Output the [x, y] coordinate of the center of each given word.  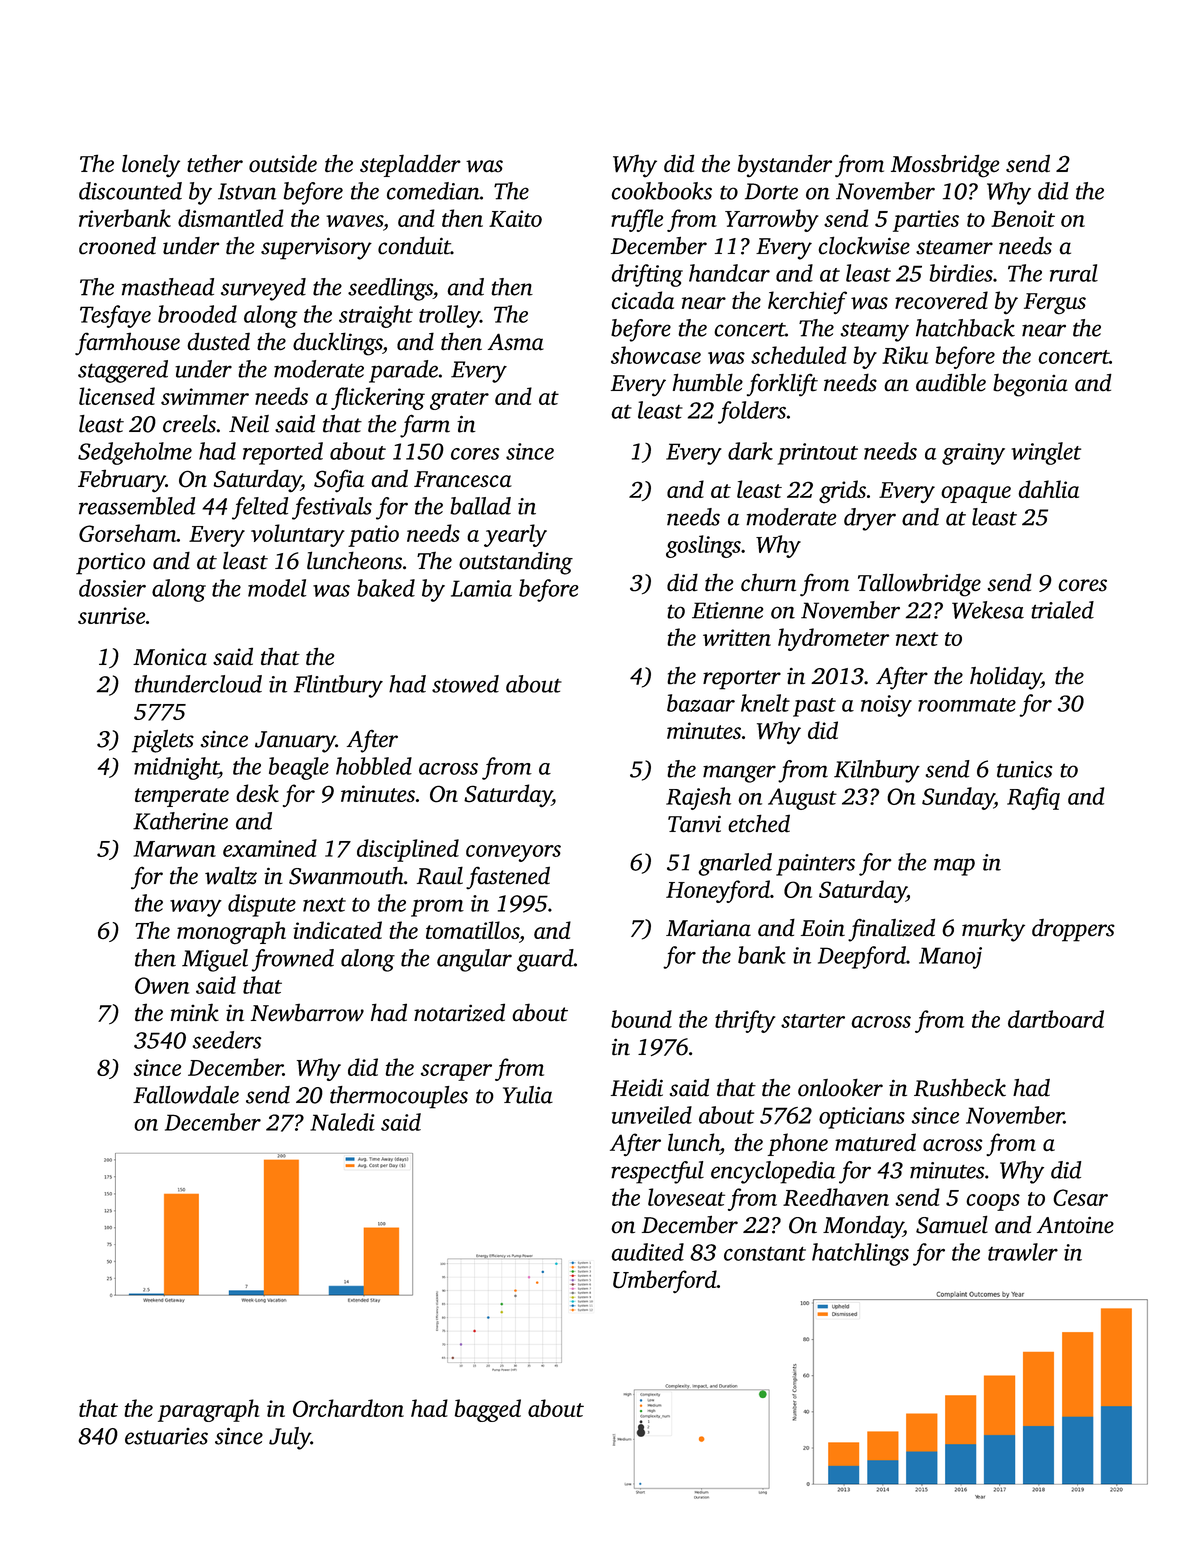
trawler [1023, 1252]
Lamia [481, 588]
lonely [151, 166]
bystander [785, 166]
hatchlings [860, 1254]
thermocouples [399, 1097]
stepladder [410, 165]
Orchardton [348, 1408]
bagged [488, 1410]
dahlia [1049, 489]
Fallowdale [186, 1095]
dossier [112, 588]
